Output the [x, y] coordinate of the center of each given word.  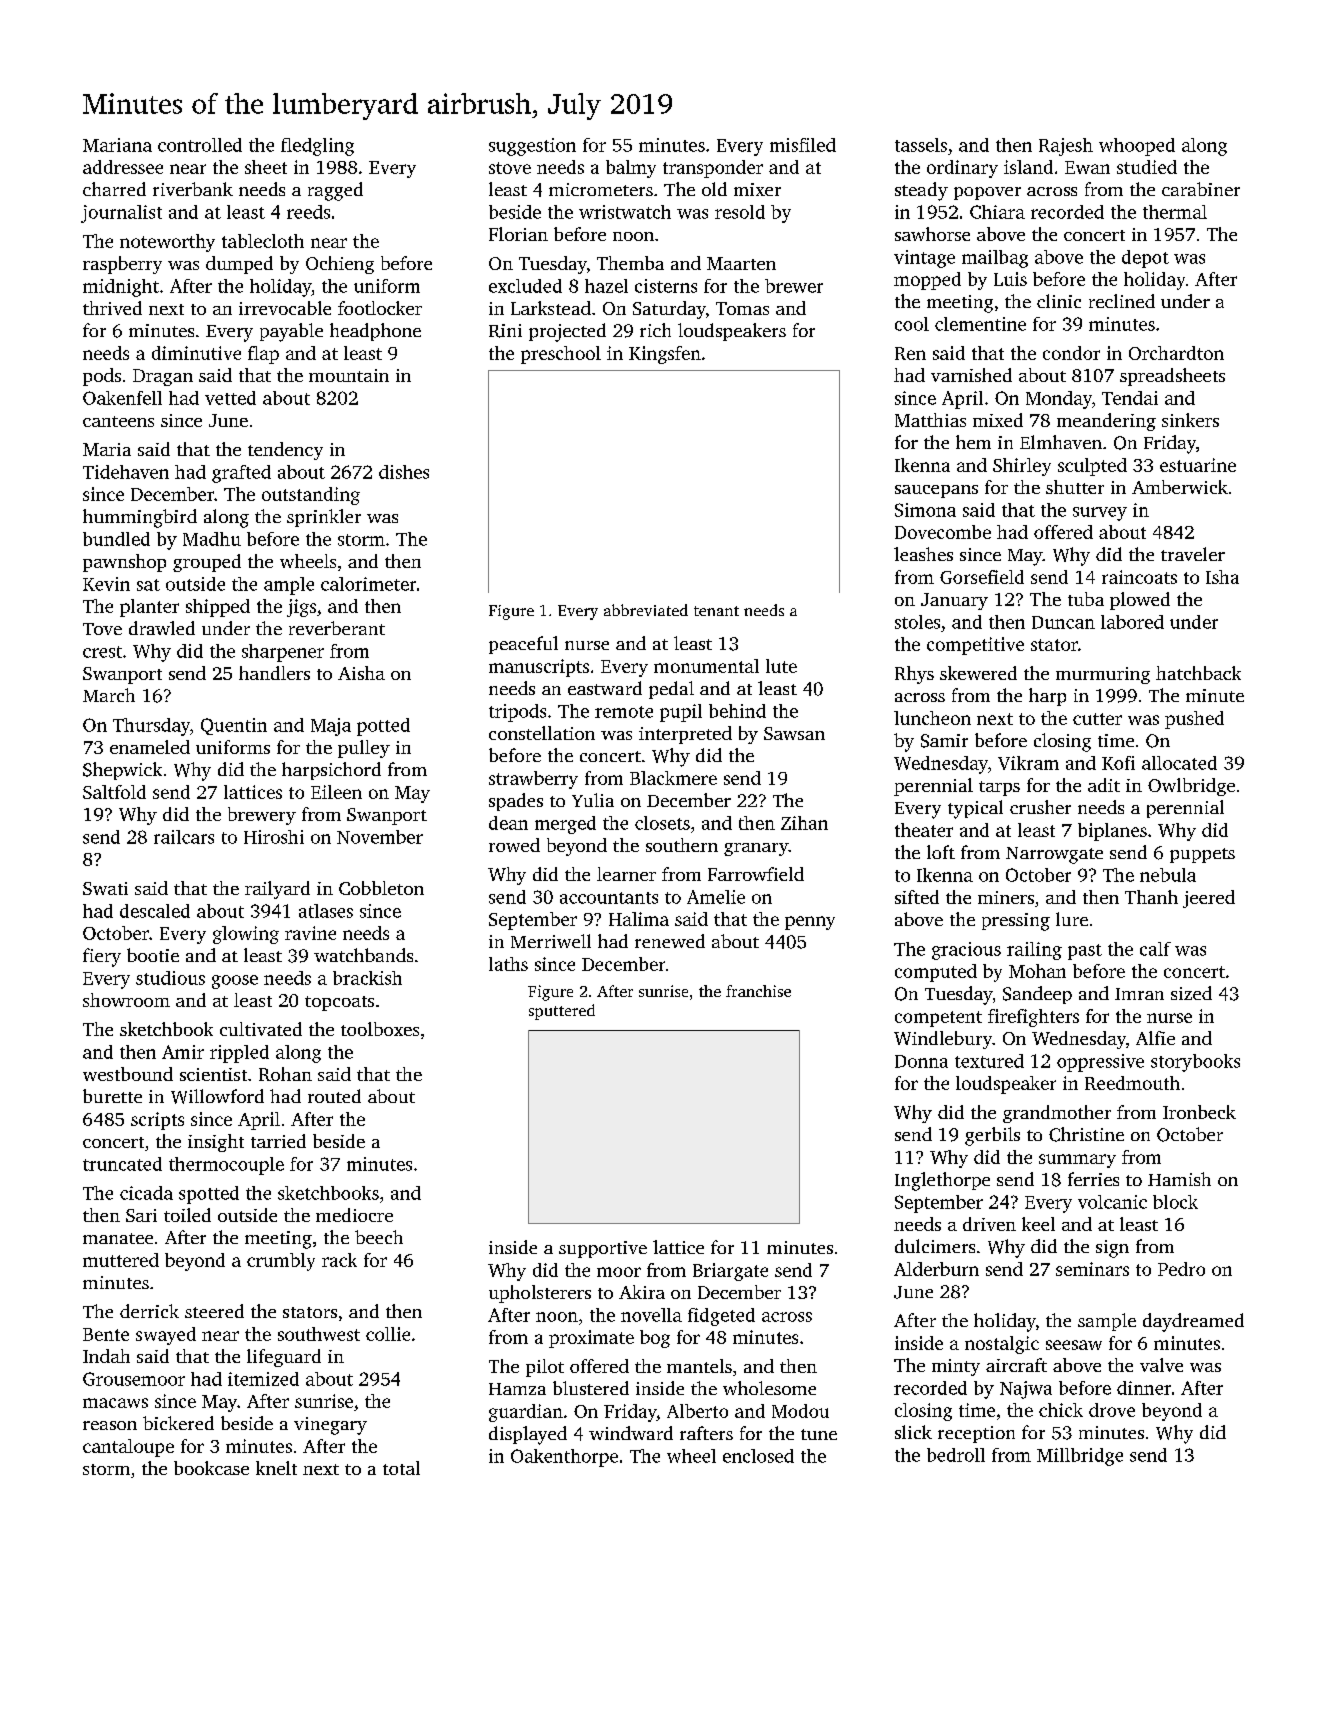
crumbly [281, 1262]
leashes [923, 554]
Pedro [1181, 1269]
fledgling [317, 147]
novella [651, 1315]
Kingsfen [665, 355]
